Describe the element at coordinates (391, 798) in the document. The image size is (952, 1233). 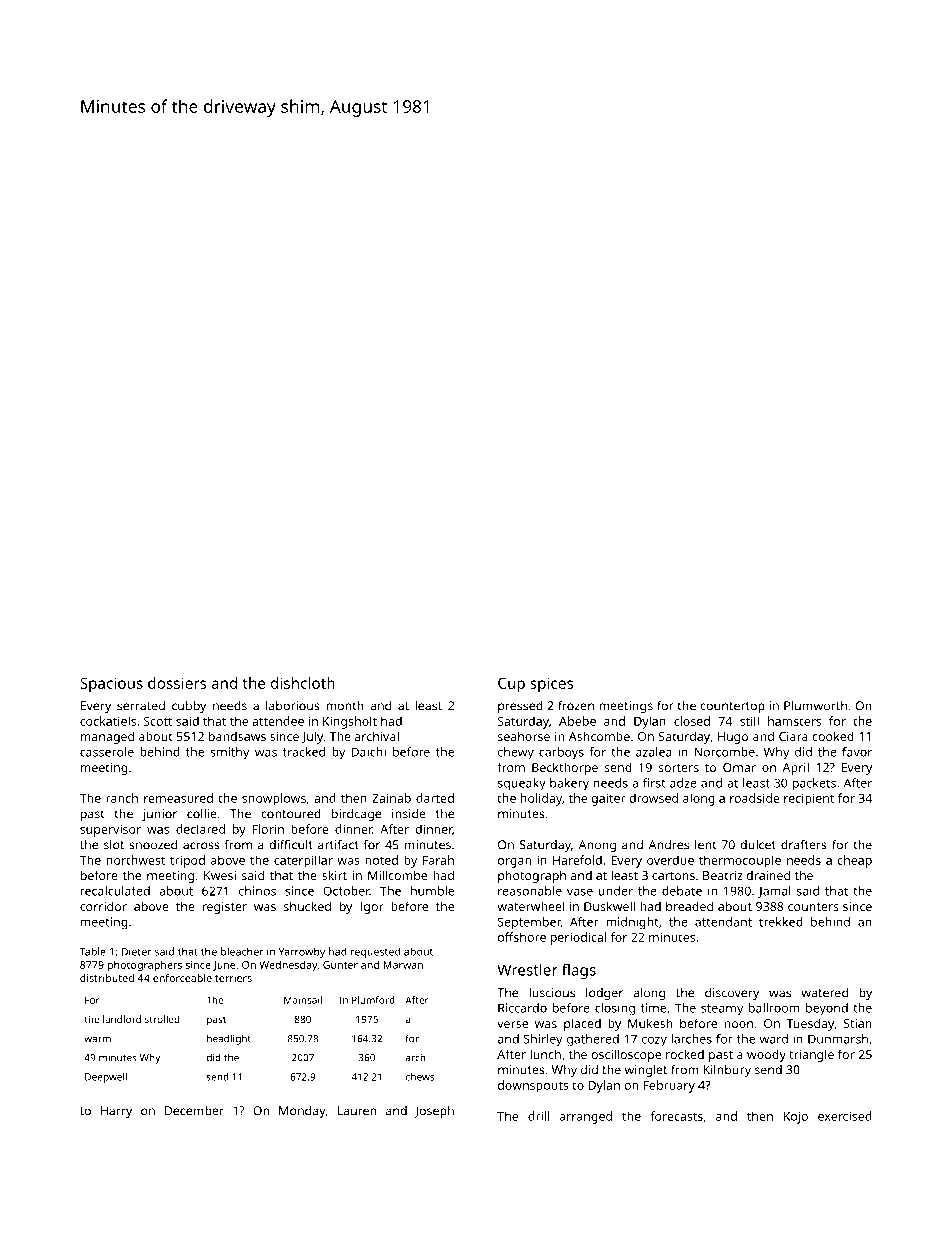
I see `Zainab` at that location.
